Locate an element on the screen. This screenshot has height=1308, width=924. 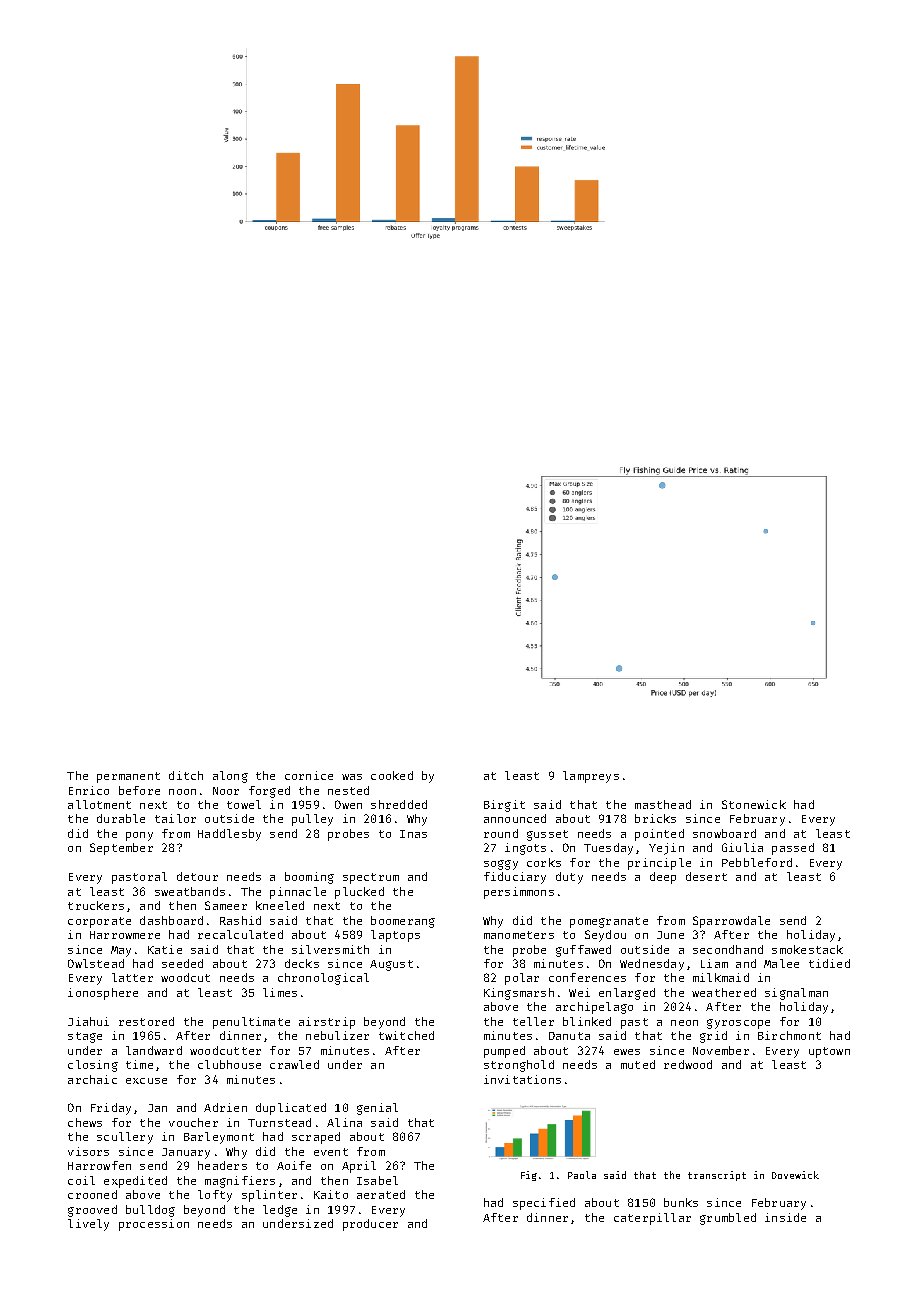
milkmaid is located at coordinates (721, 977).
